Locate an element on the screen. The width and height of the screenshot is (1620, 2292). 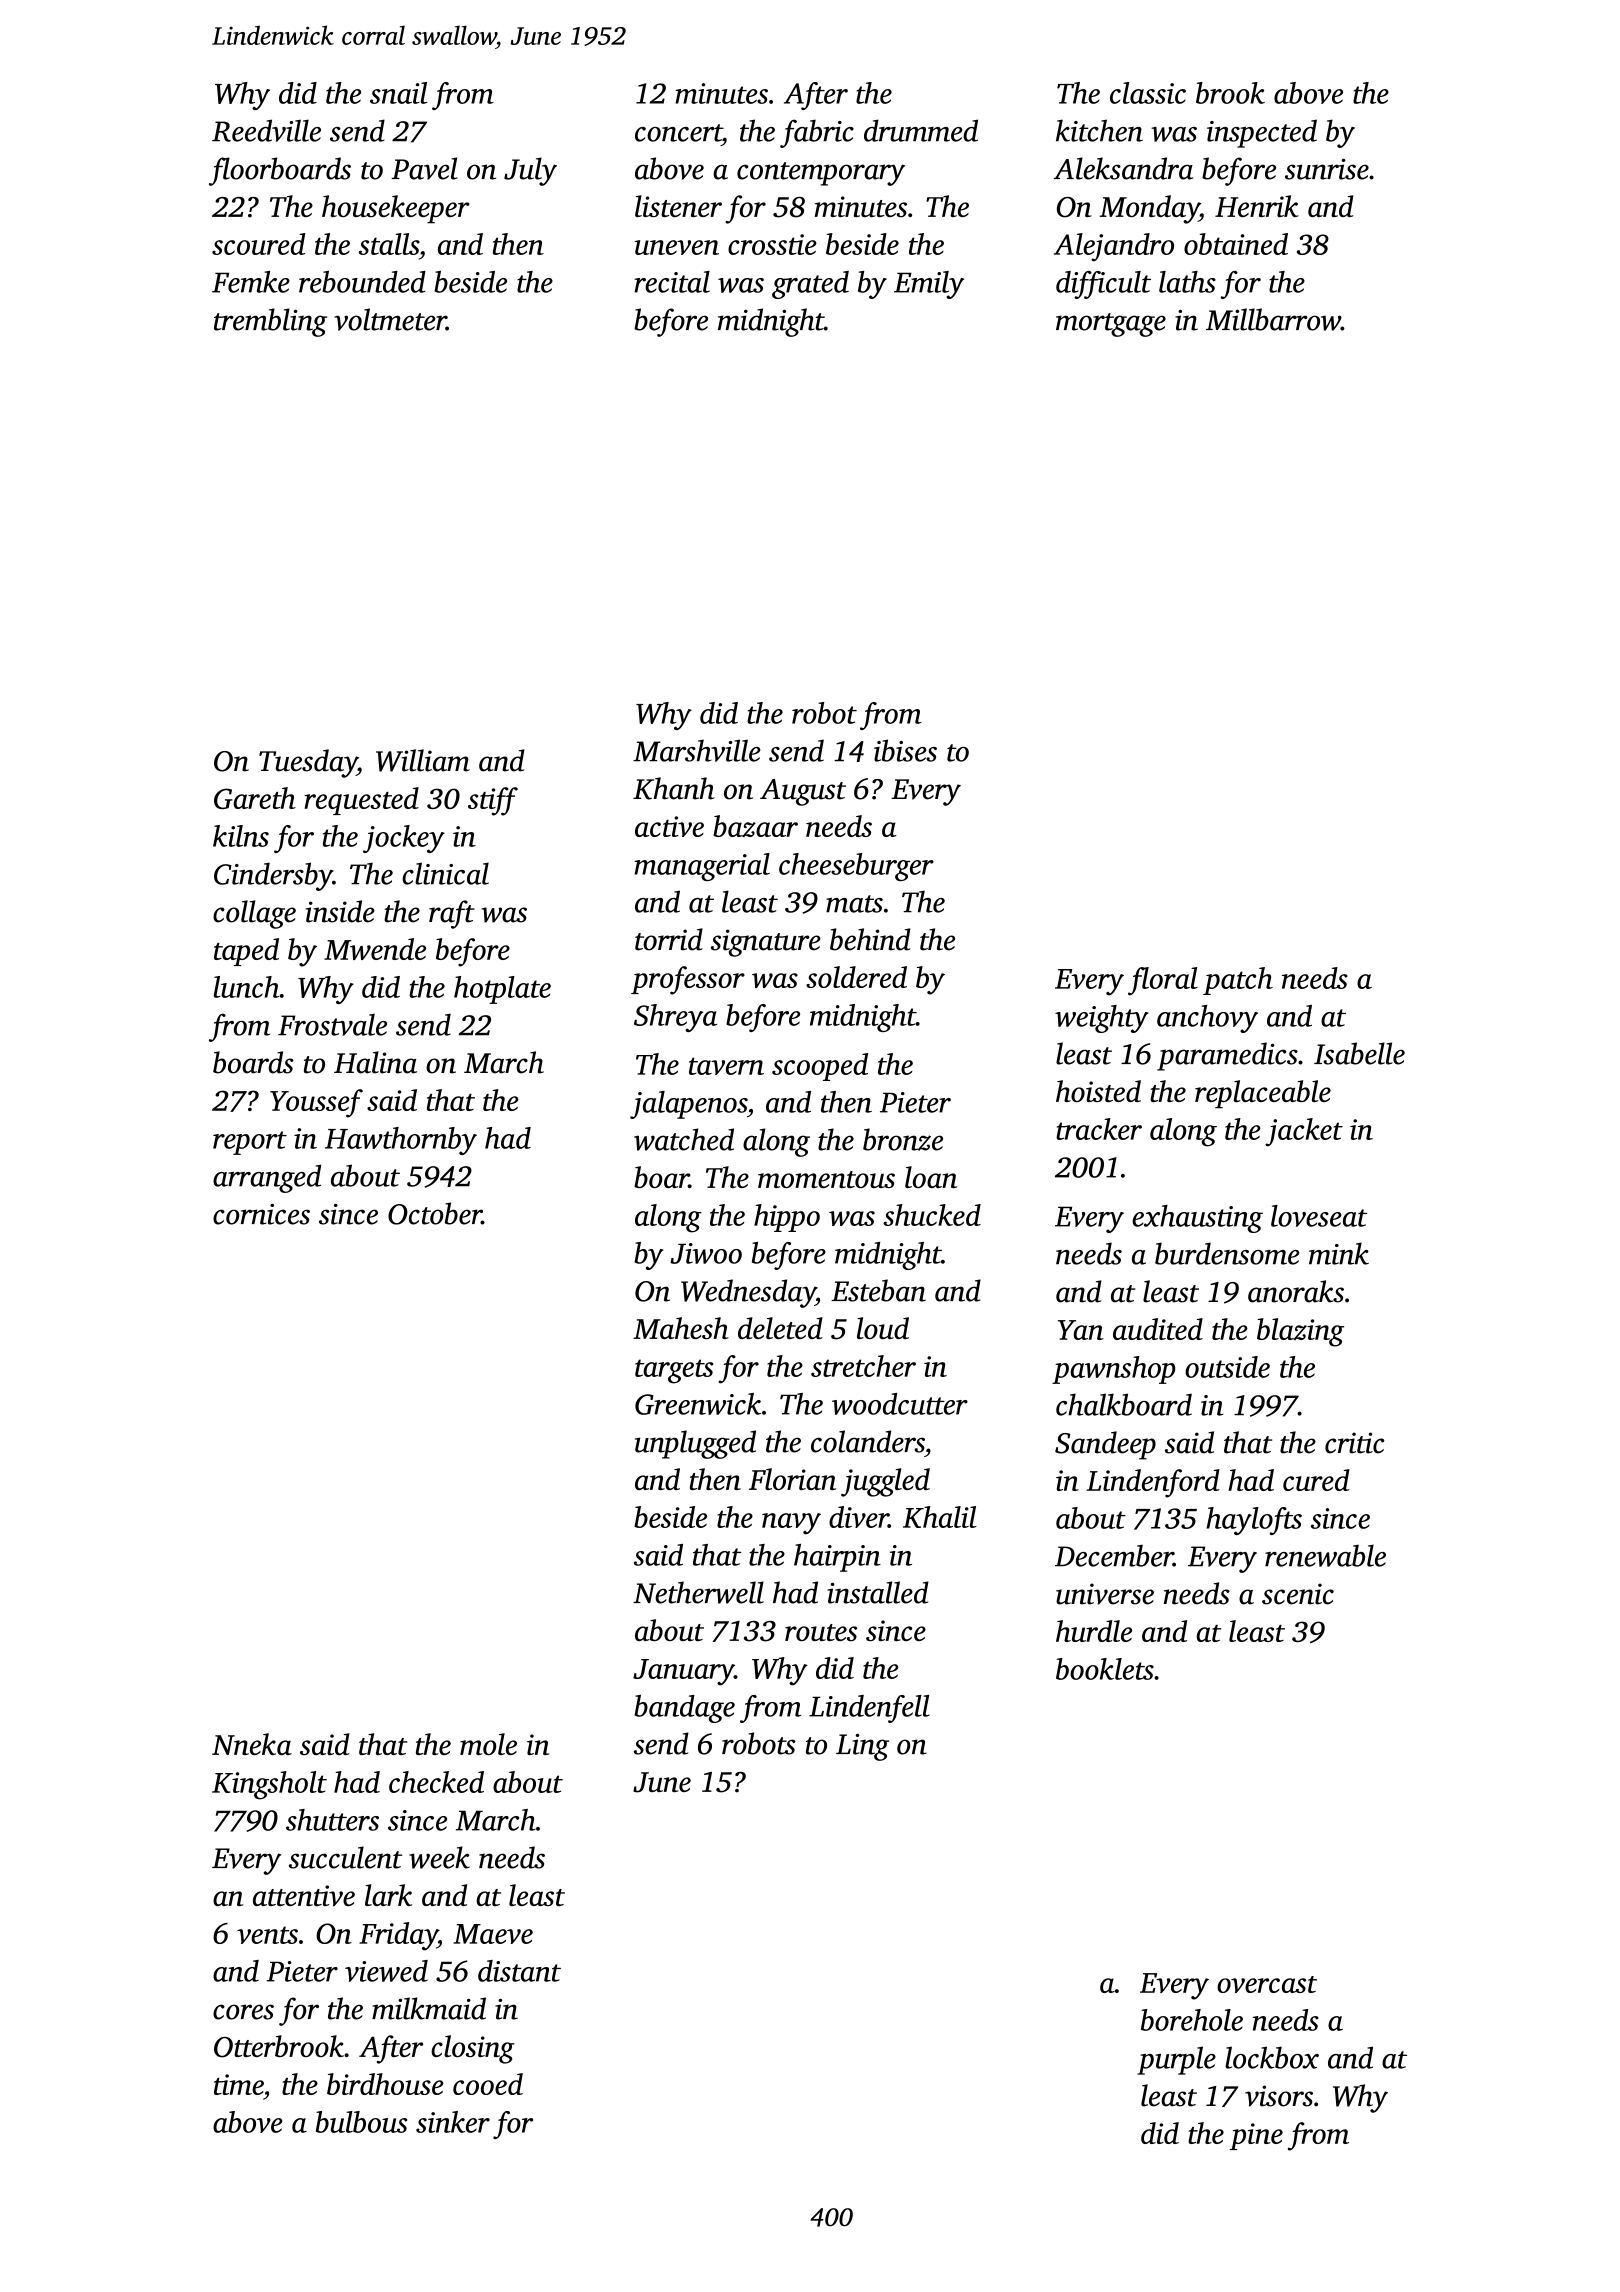
mole is located at coordinates (488, 1744).
